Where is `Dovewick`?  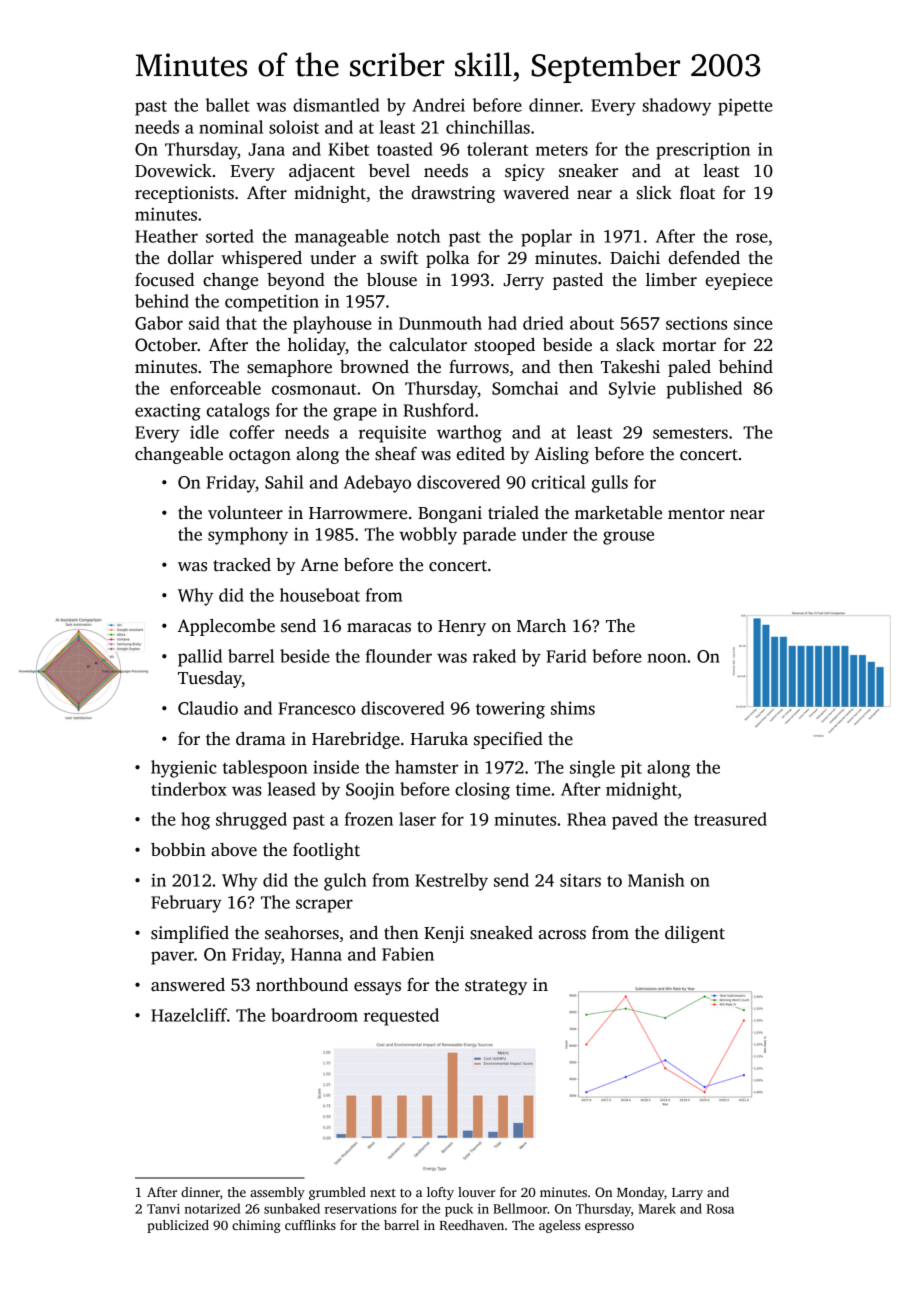 Dovewick is located at coordinates (173, 171).
